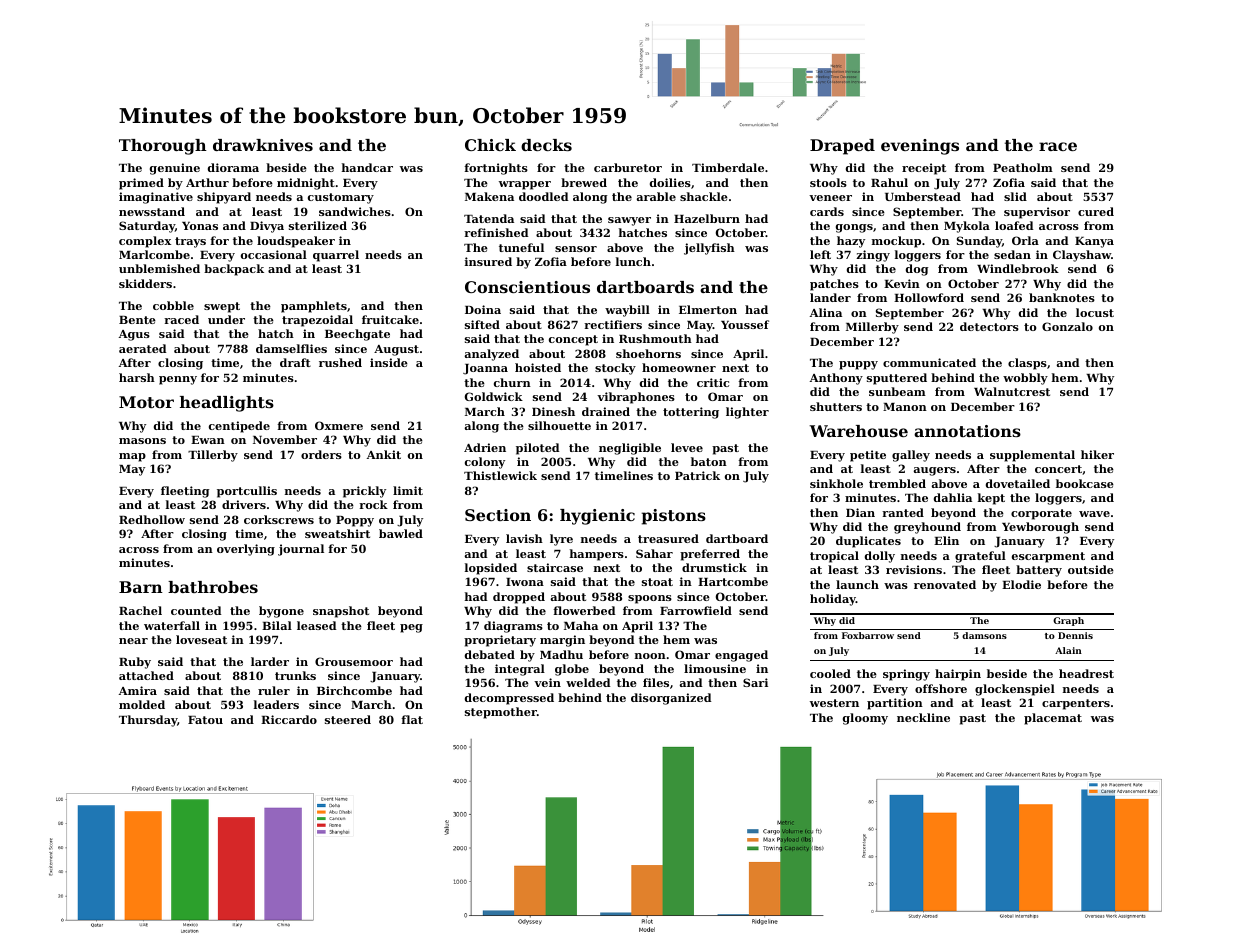  What do you see at coordinates (412, 719) in the document?
I see `flat` at bounding box center [412, 719].
